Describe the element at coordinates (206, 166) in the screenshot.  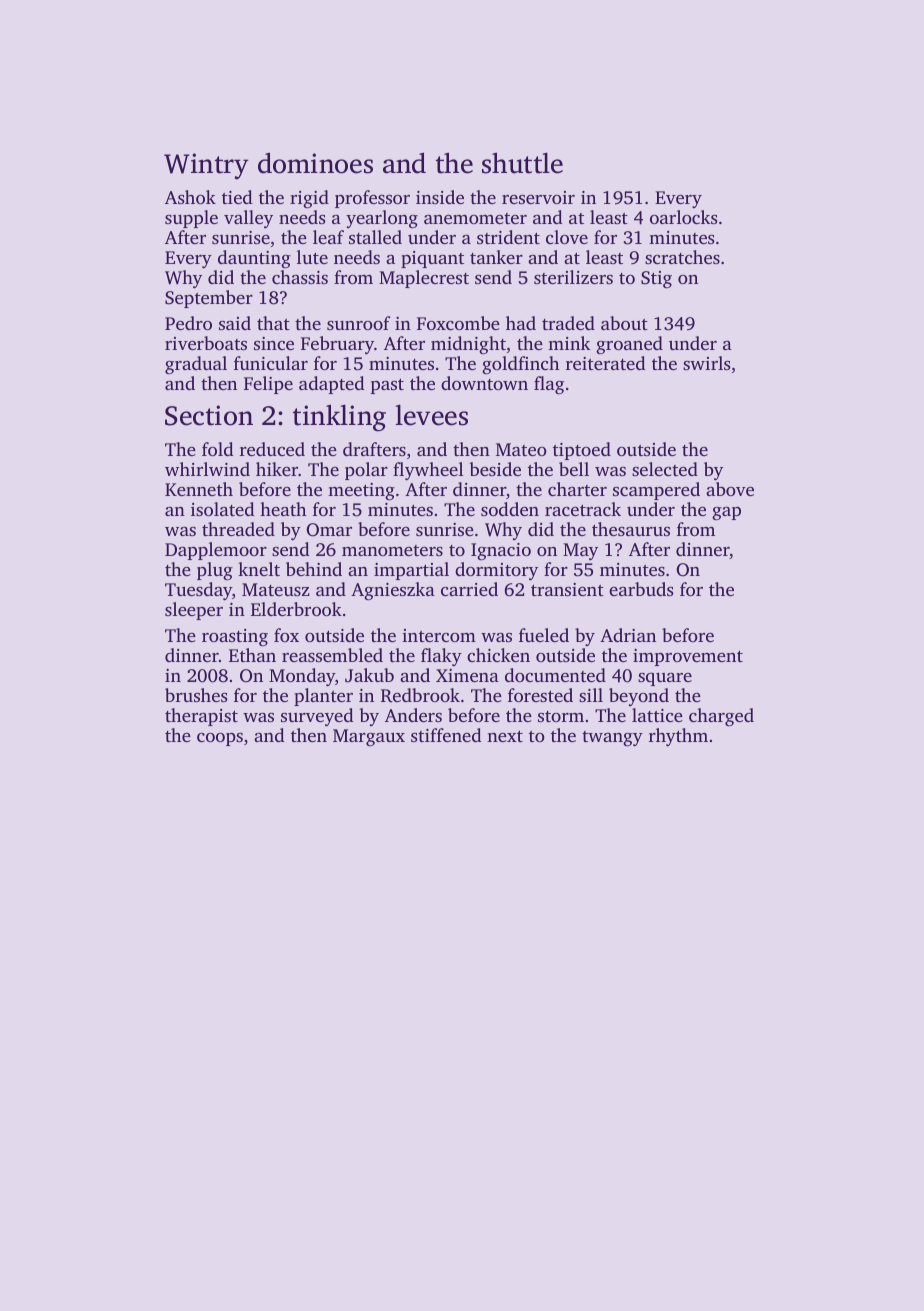
I see `Wintry` at that location.
